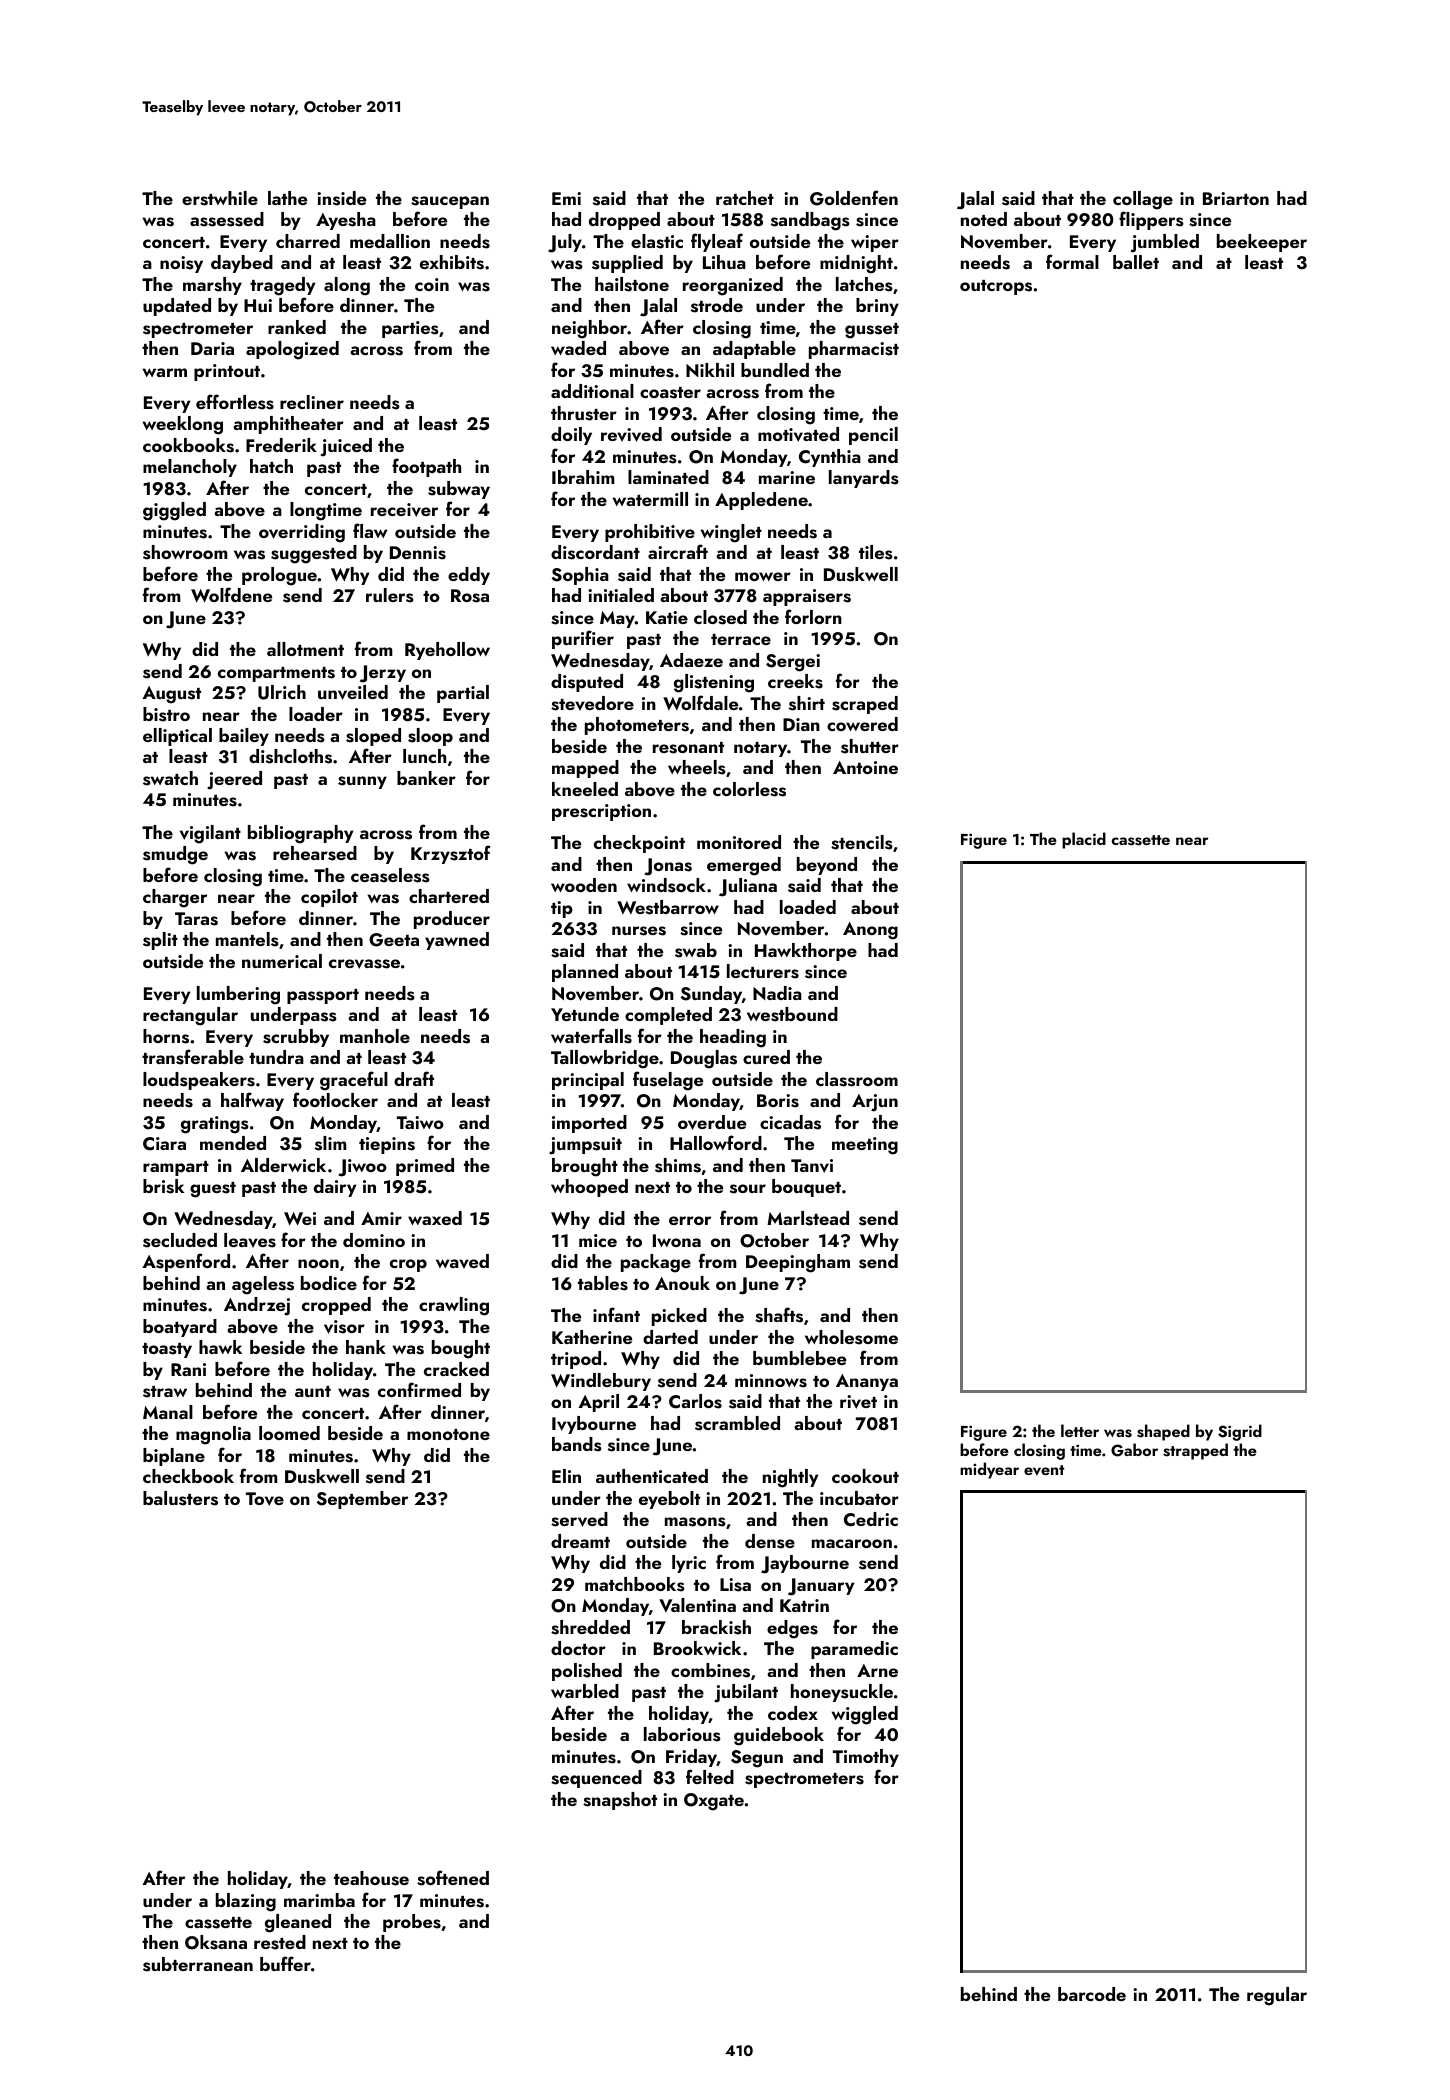 The height and width of the screenshot is (2100, 1450). I want to click on placid, so click(1084, 840).
